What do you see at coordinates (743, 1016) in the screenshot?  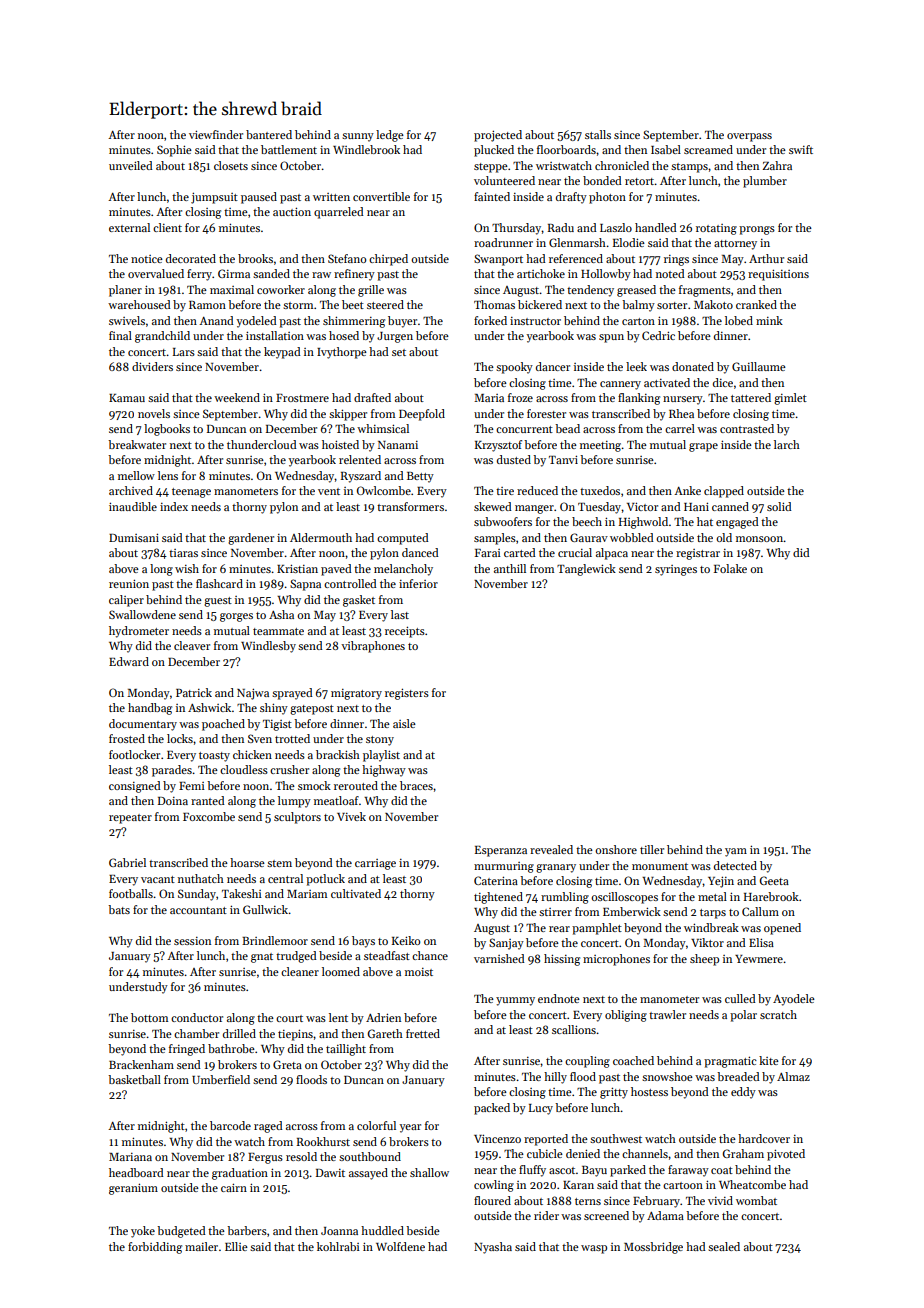 I see `polar` at bounding box center [743, 1016].
